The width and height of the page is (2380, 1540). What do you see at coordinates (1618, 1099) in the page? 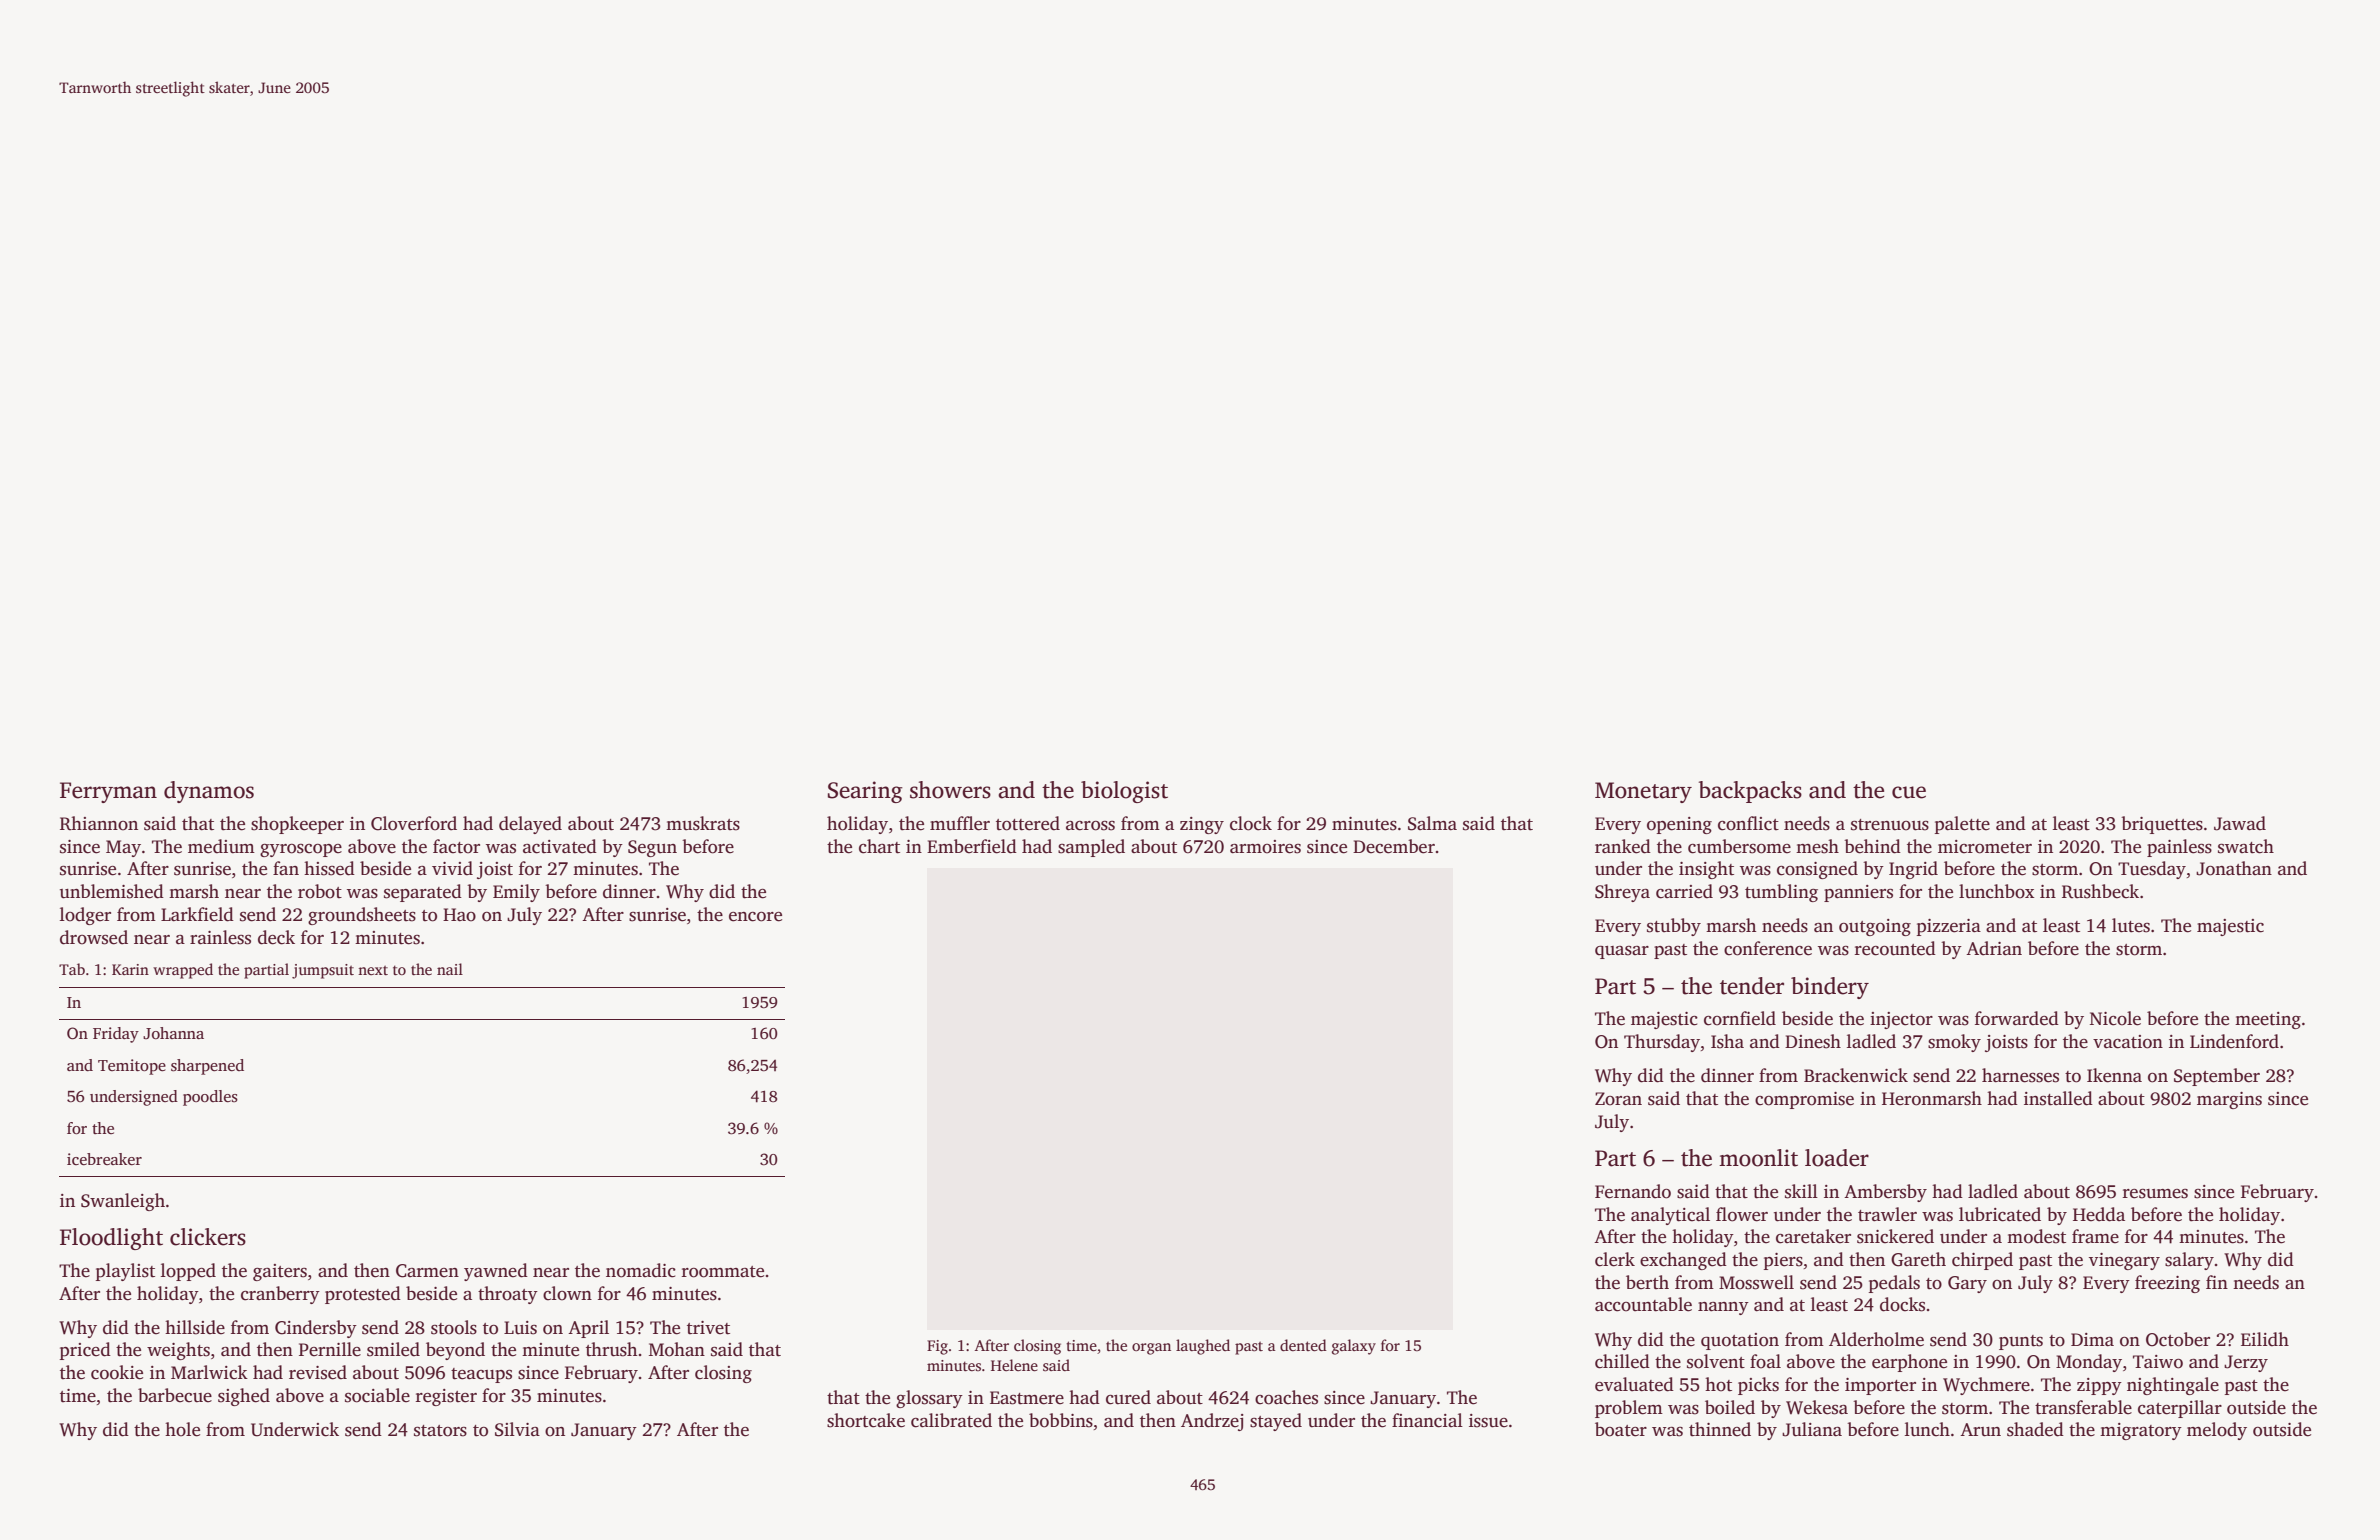
I see `Zoran` at bounding box center [1618, 1099].
